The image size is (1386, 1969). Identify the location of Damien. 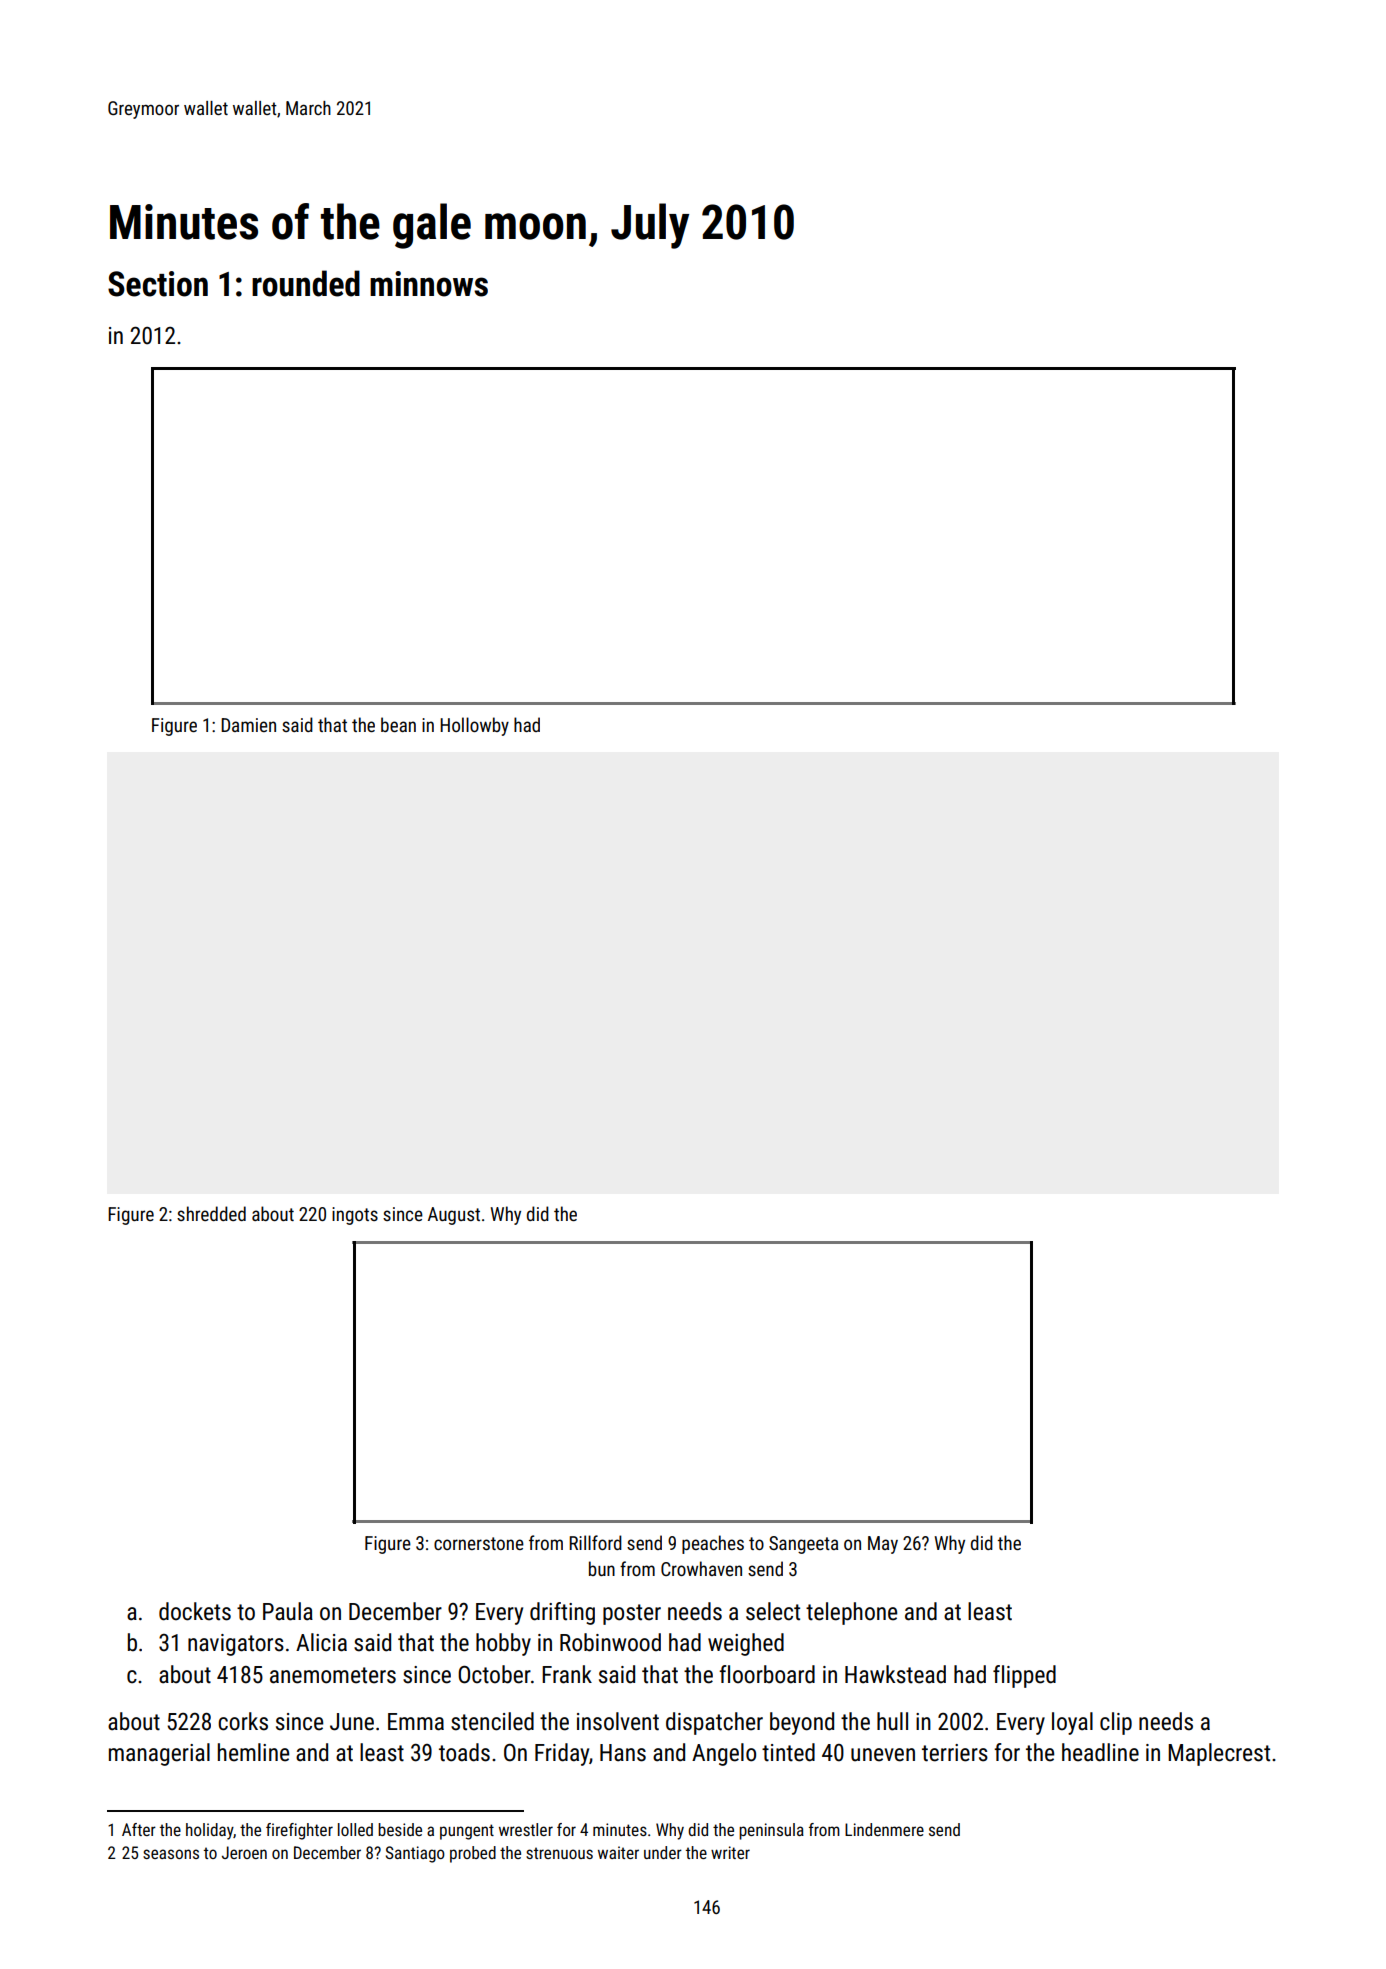
(248, 725).
